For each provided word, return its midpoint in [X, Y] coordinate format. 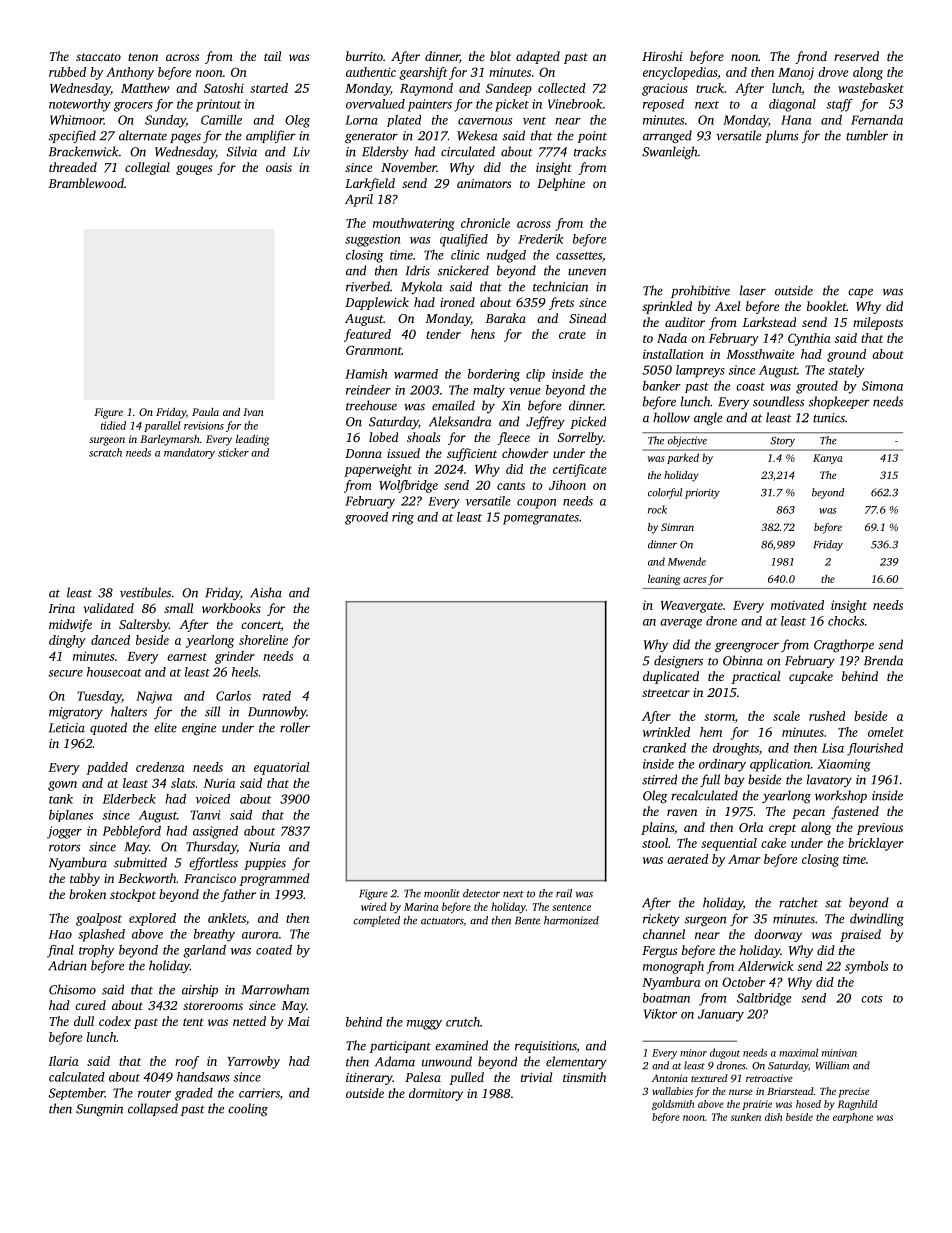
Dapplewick [377, 303]
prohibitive [700, 291]
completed [376, 921]
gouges [194, 170]
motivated [797, 605]
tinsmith [584, 1077]
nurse [741, 1092]
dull [84, 1021]
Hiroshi [662, 56]
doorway [778, 935]
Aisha [266, 592]
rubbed [67, 72]
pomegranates [541, 519]
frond [811, 57]
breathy [214, 935]
